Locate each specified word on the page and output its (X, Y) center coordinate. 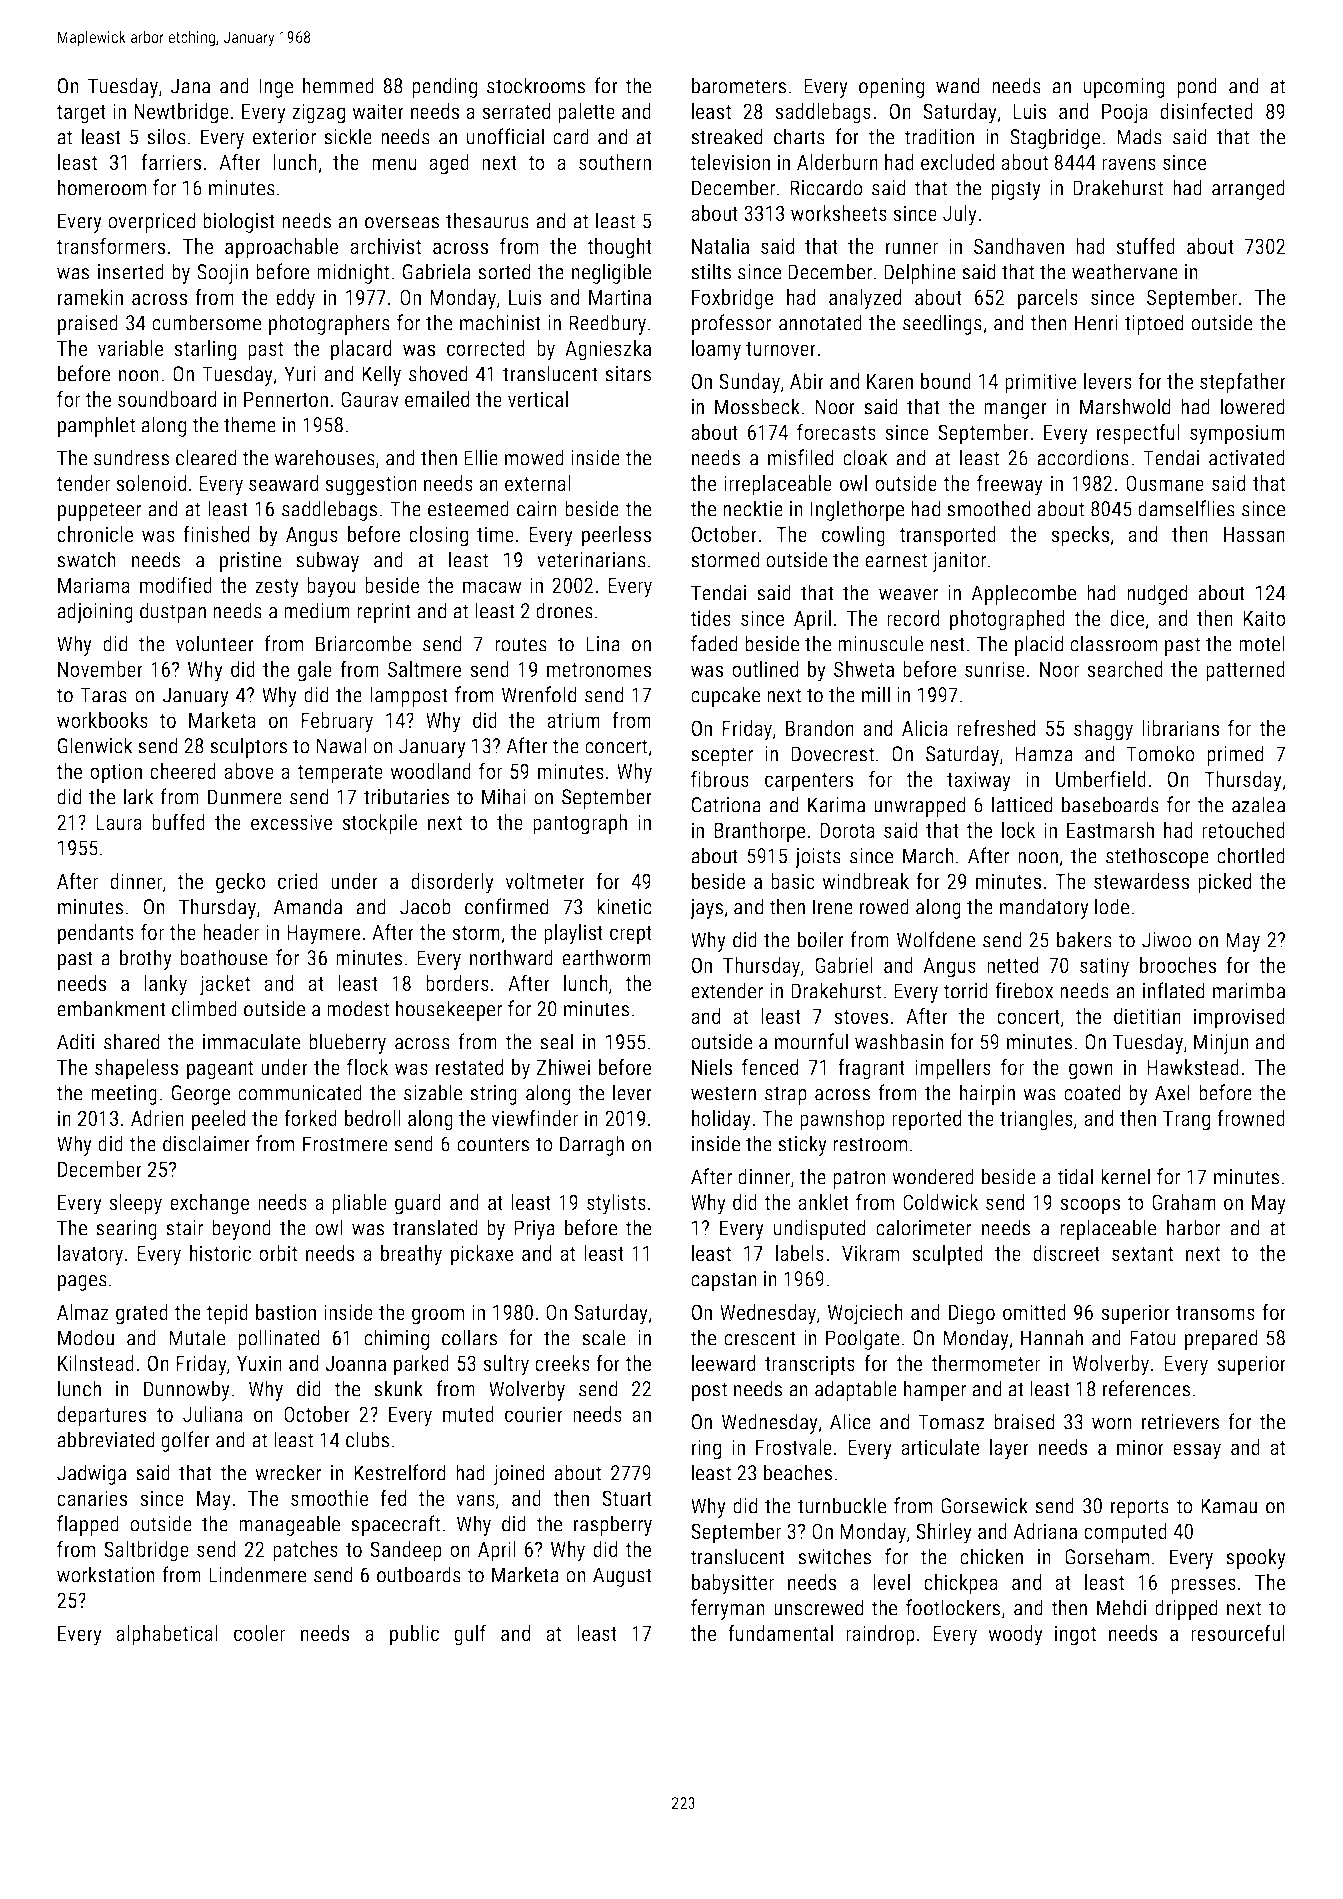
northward (511, 957)
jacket (225, 985)
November (100, 669)
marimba (1249, 990)
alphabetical (167, 1635)
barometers (739, 85)
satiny (1104, 967)
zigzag (318, 113)
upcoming (1124, 88)
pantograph (580, 824)
